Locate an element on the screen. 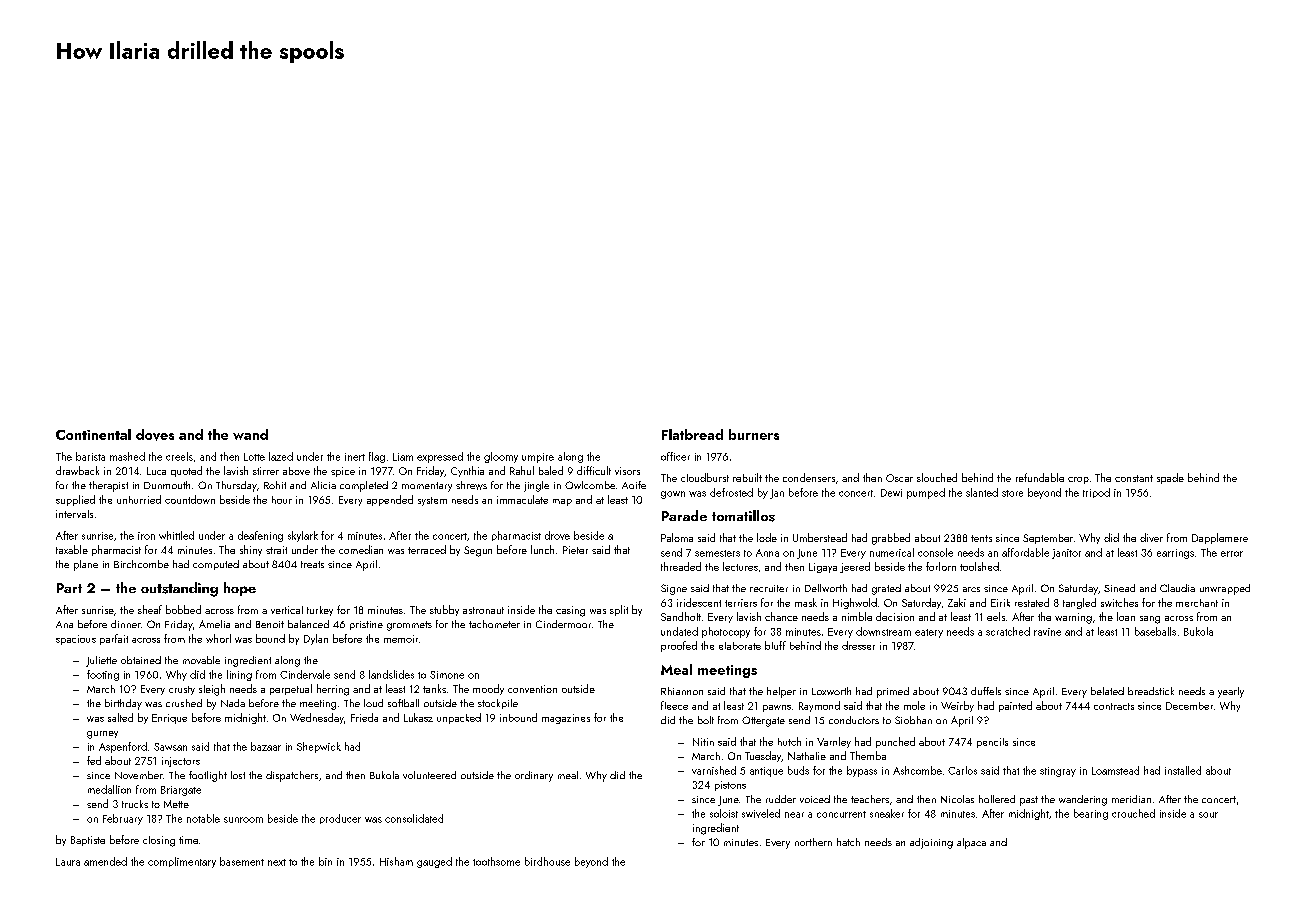  crop is located at coordinates (1078, 480).
